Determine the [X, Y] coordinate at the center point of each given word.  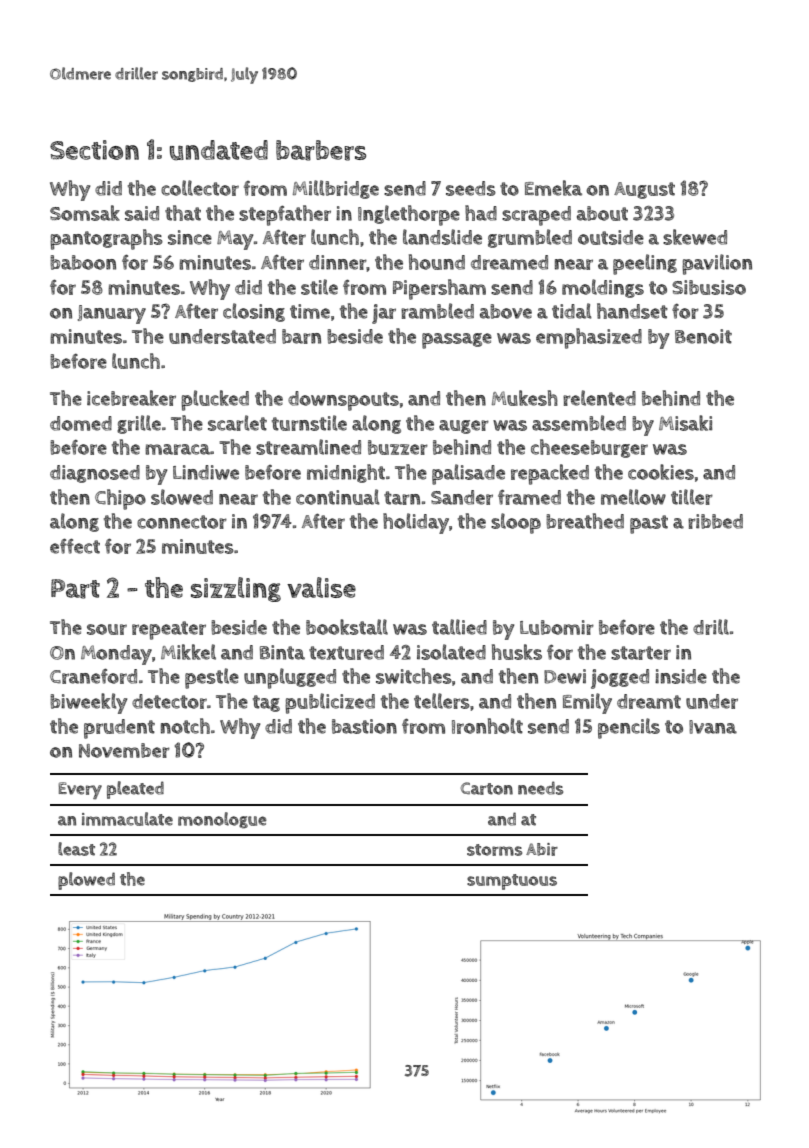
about [602, 213]
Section [94, 150]
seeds [471, 188]
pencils [629, 728]
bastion [364, 726]
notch [185, 726]
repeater [169, 630]
